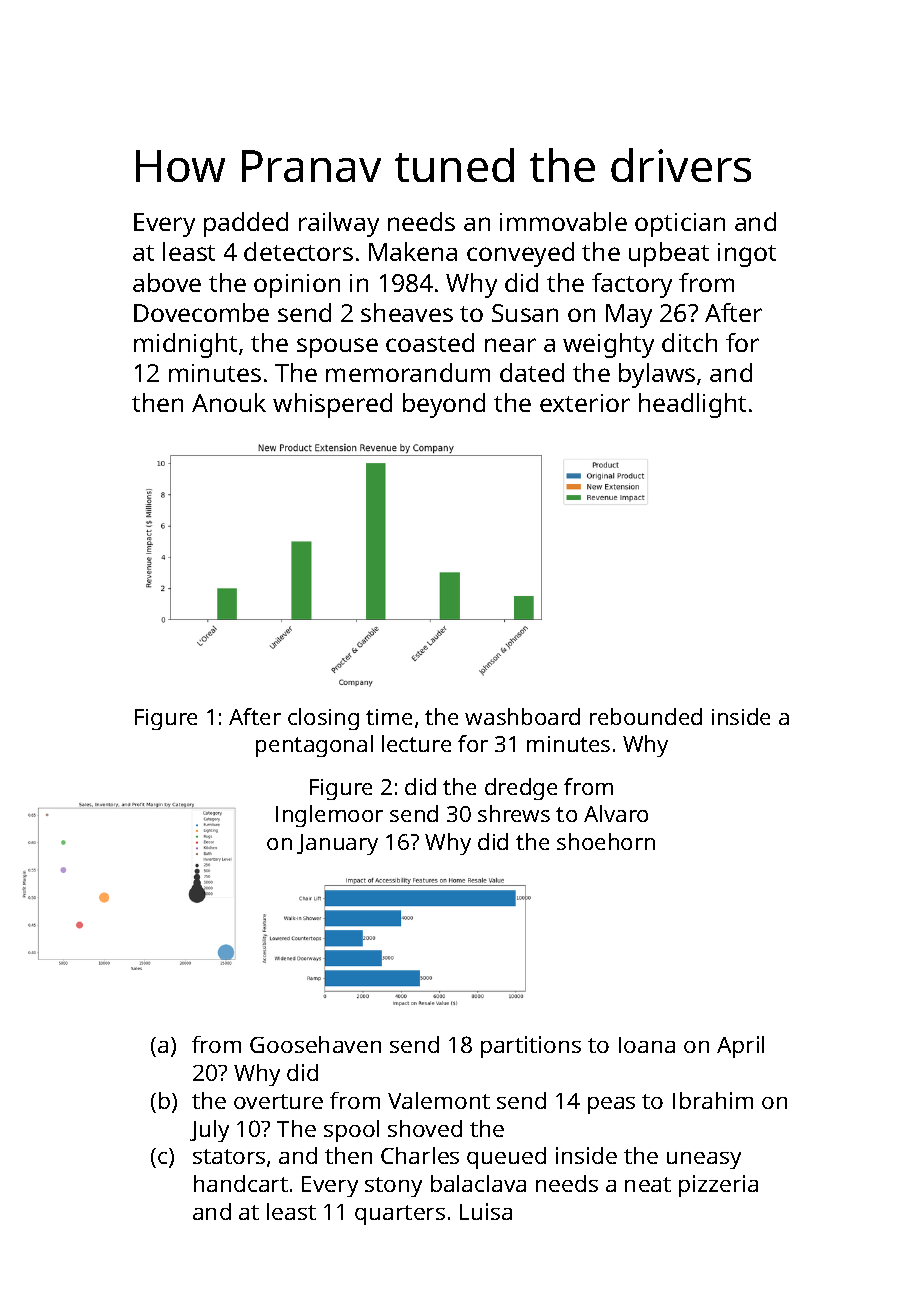  What do you see at coordinates (400, 1215) in the image?
I see `quarters` at bounding box center [400, 1215].
